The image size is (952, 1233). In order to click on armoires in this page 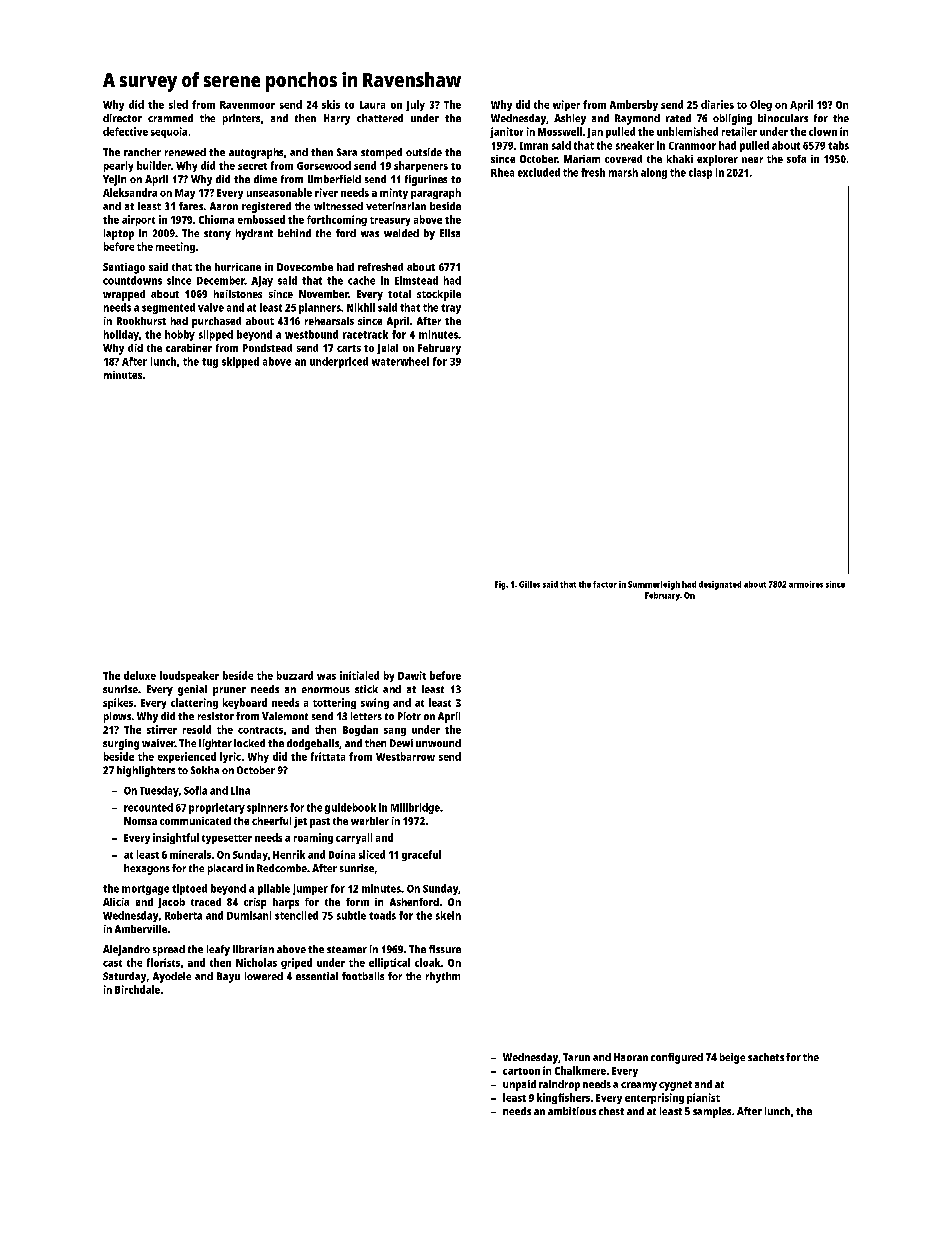, I will do `click(806, 584)`.
